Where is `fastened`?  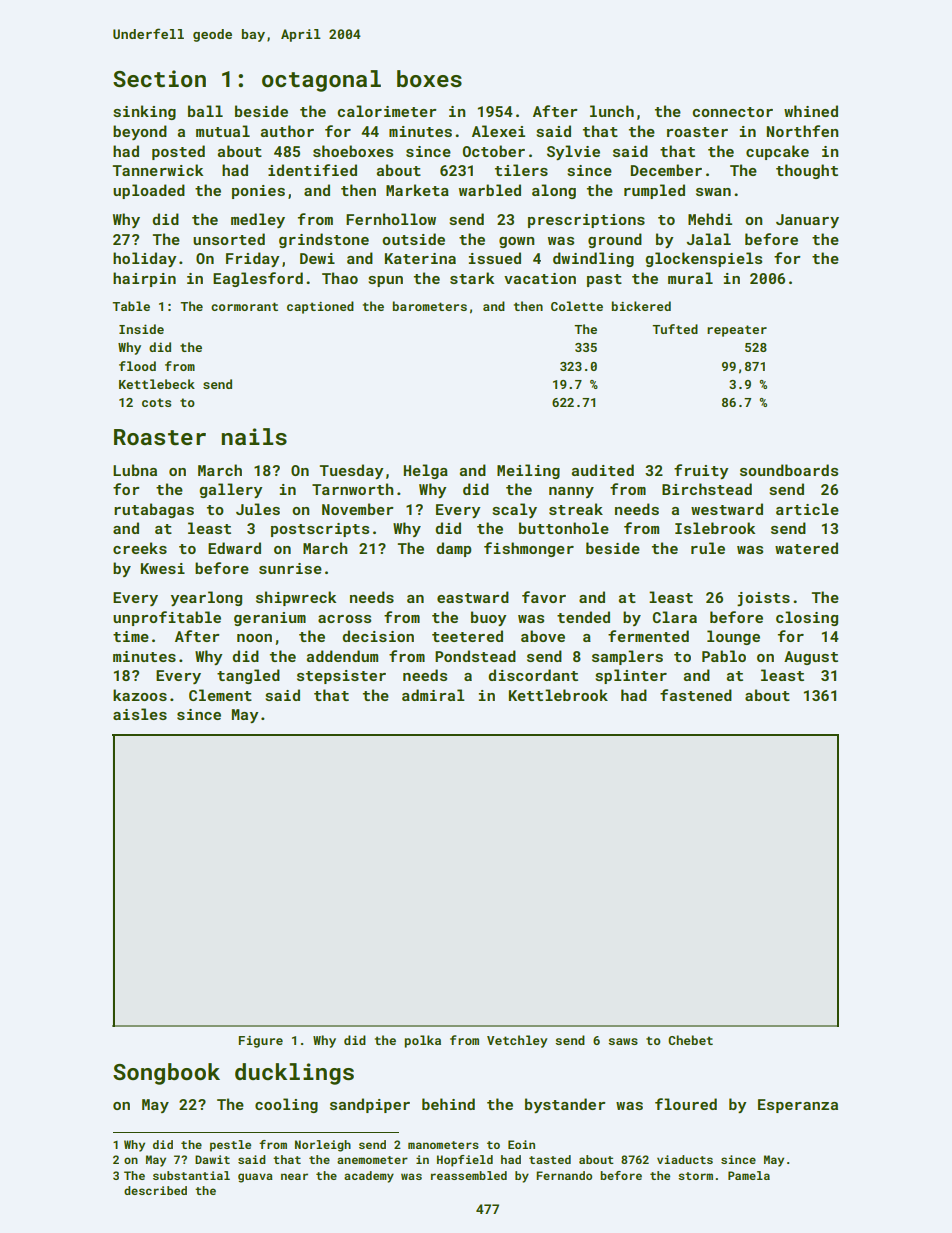 fastened is located at coordinates (696, 695).
